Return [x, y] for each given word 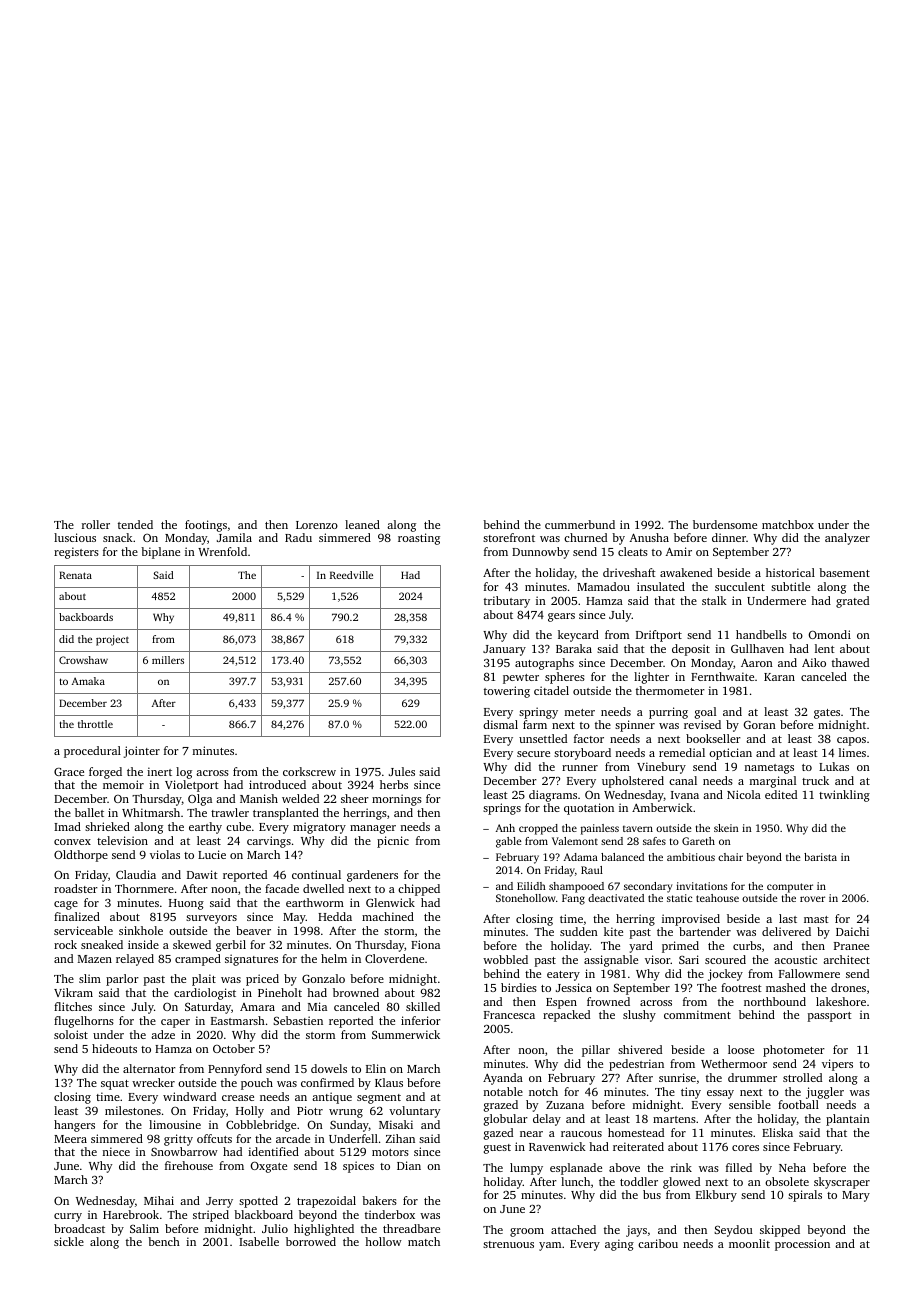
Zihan [400, 1138]
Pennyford [235, 1070]
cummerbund [580, 524]
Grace [69, 772]
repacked [566, 1016]
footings [206, 526]
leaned [362, 524]
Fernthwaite [722, 676]
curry [68, 1217]
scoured [725, 959]
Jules [402, 771]
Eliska [777, 1132]
